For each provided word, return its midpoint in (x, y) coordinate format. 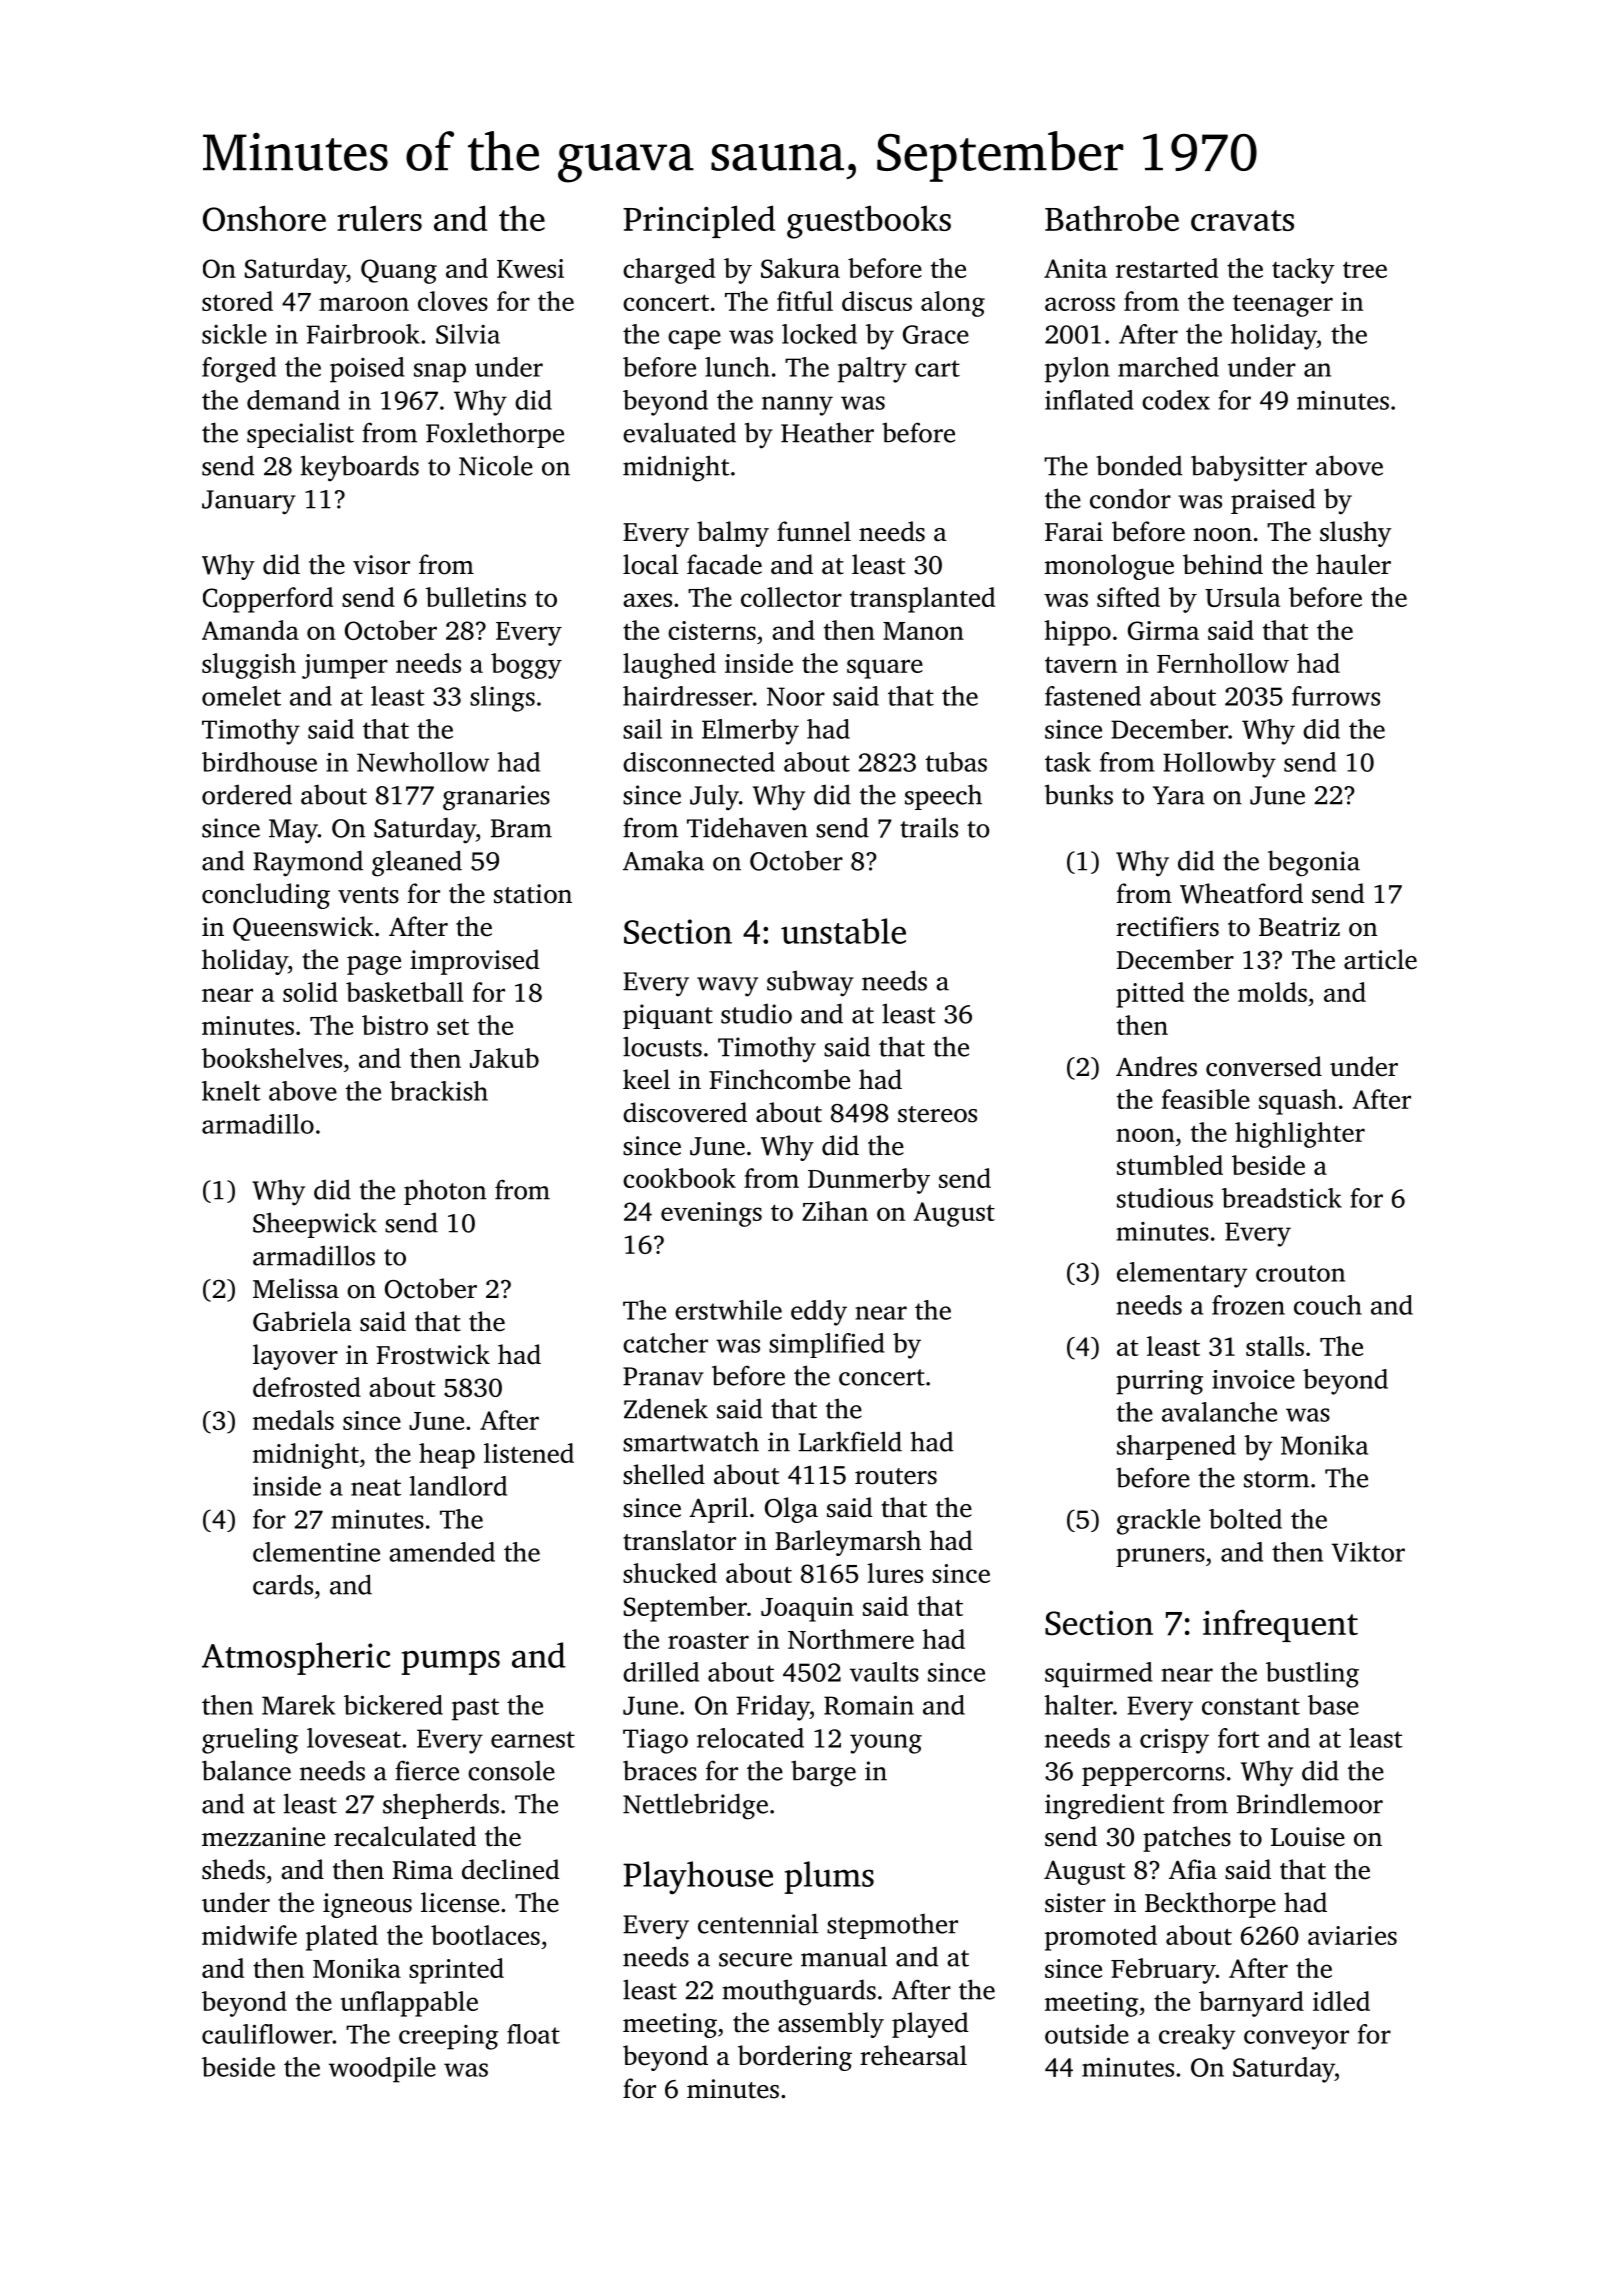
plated (342, 1938)
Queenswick (303, 928)
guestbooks (869, 222)
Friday (773, 1708)
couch (1328, 1305)
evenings (711, 1214)
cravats (1242, 220)
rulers (379, 218)
